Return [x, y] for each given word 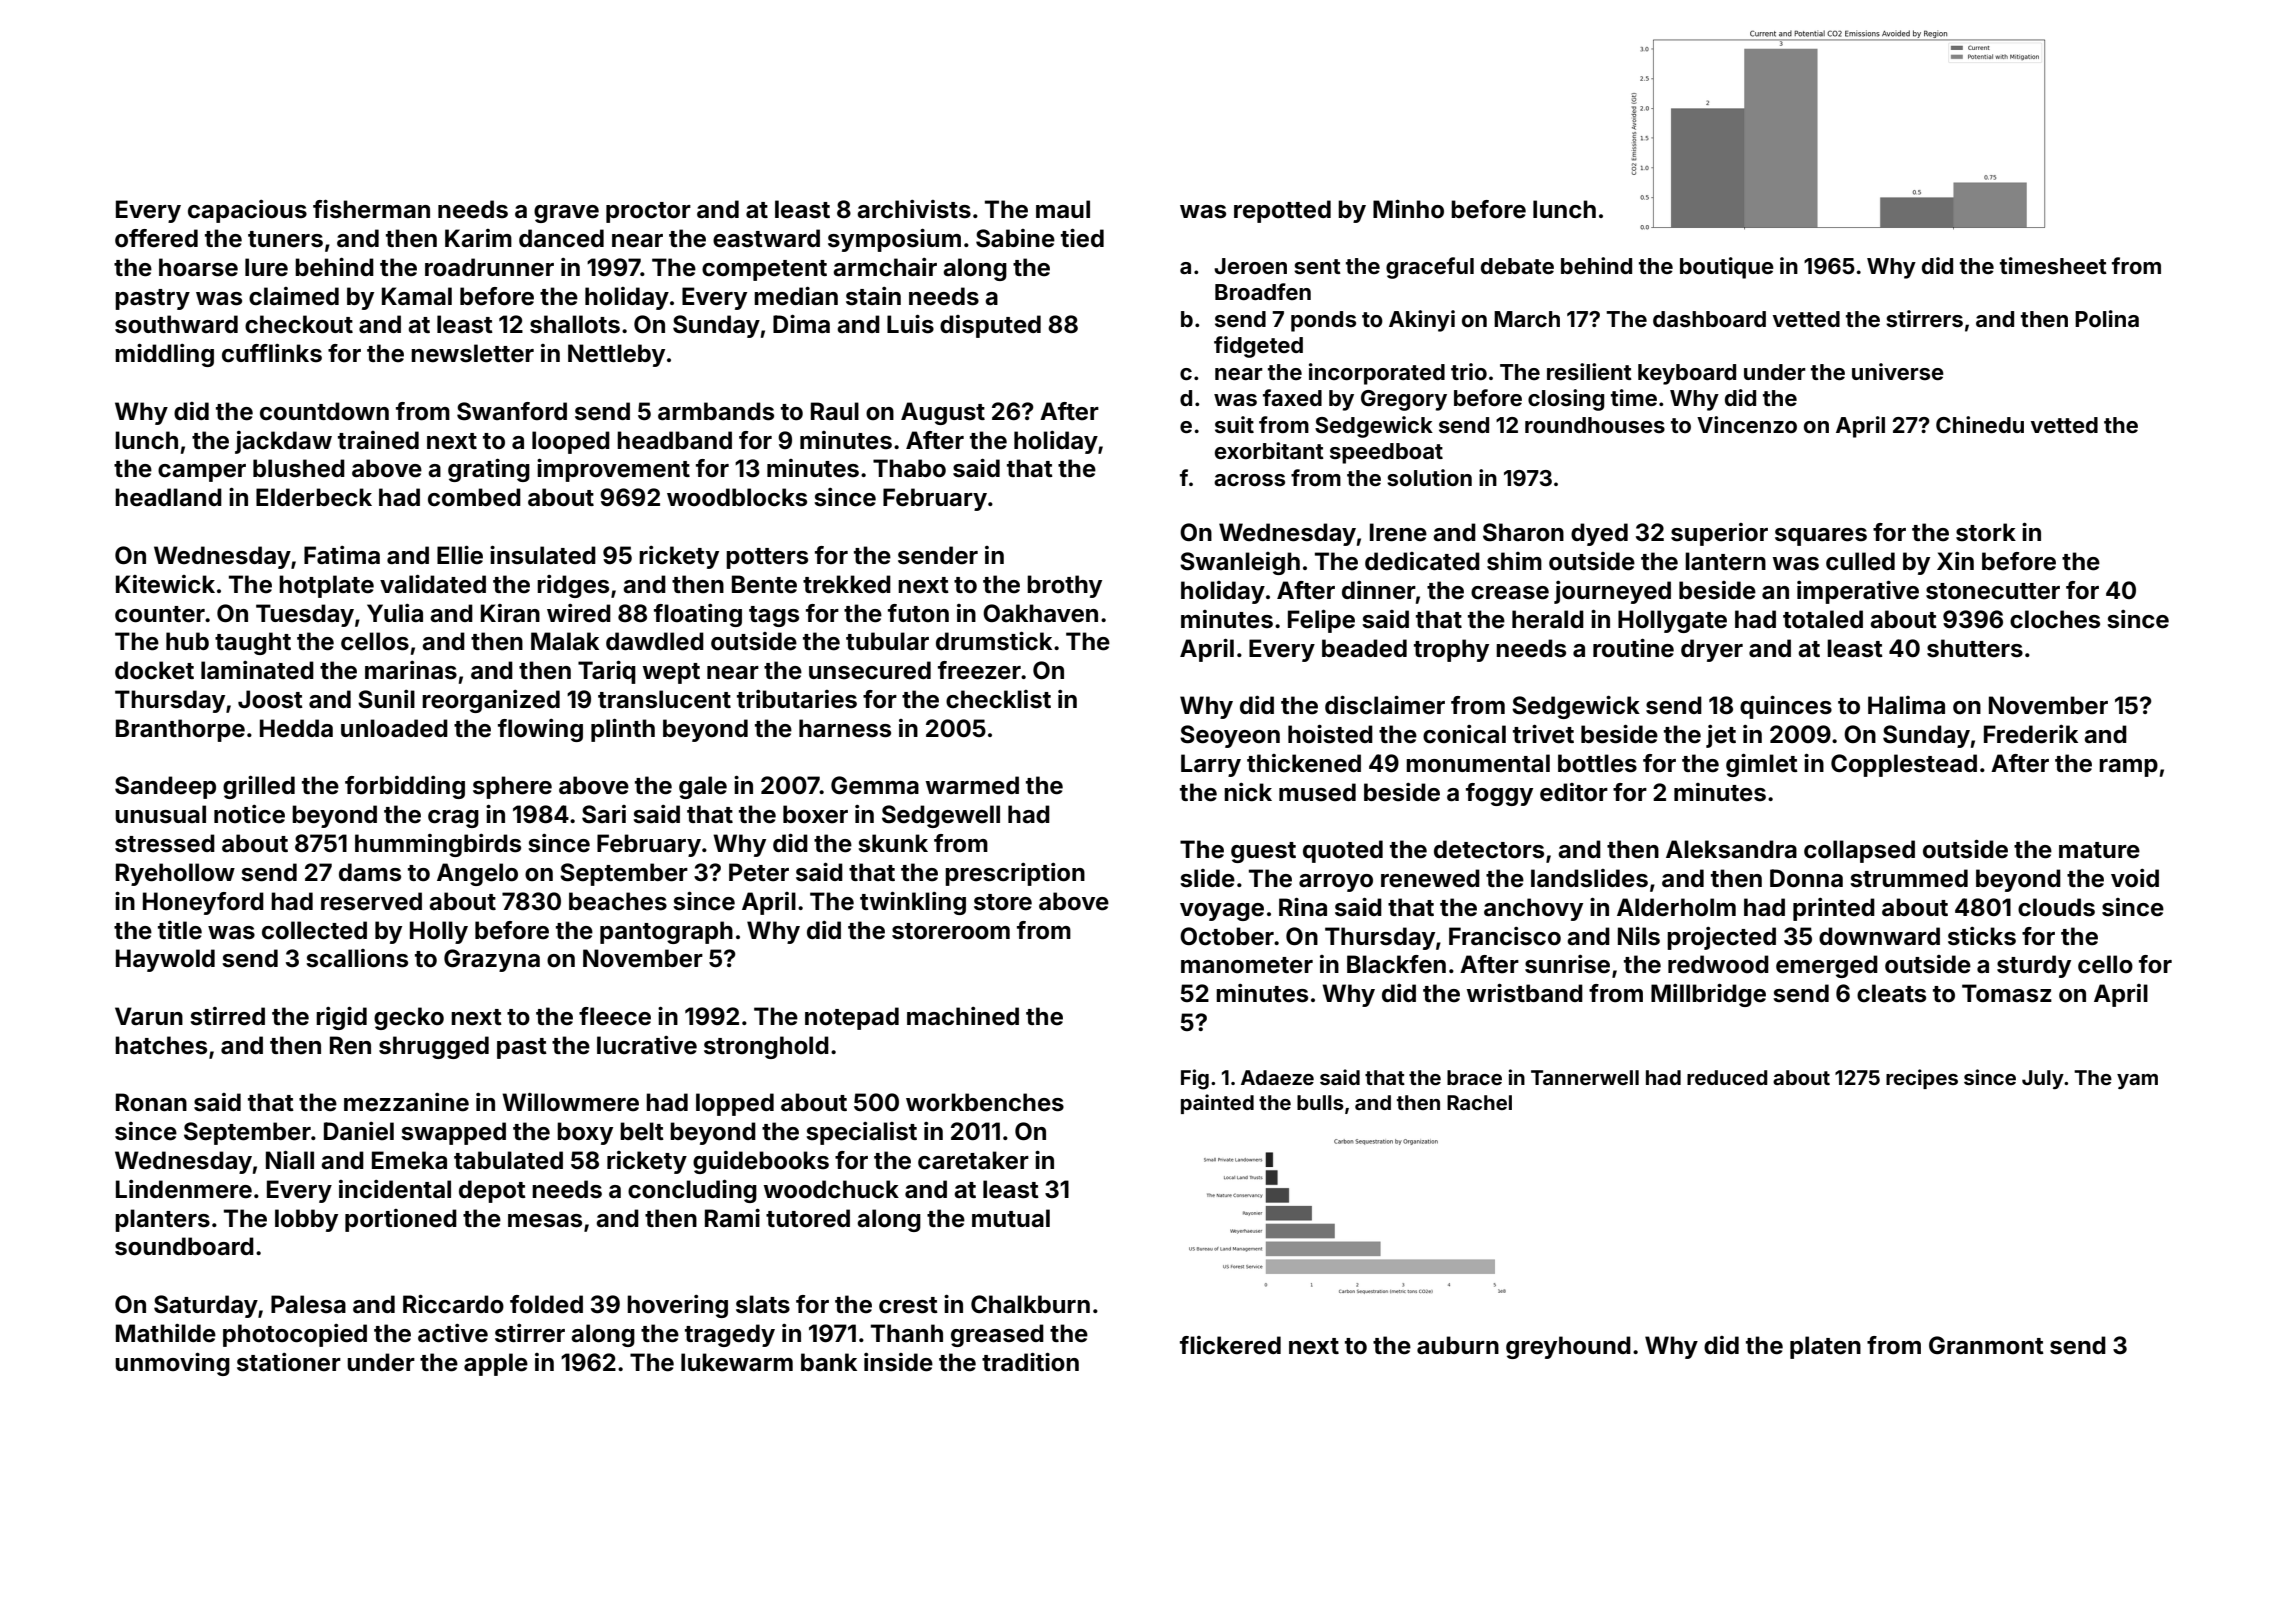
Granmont [1986, 1345]
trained [378, 440]
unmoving [172, 1364]
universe [1898, 371]
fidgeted [1258, 347]
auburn [1458, 1345]
